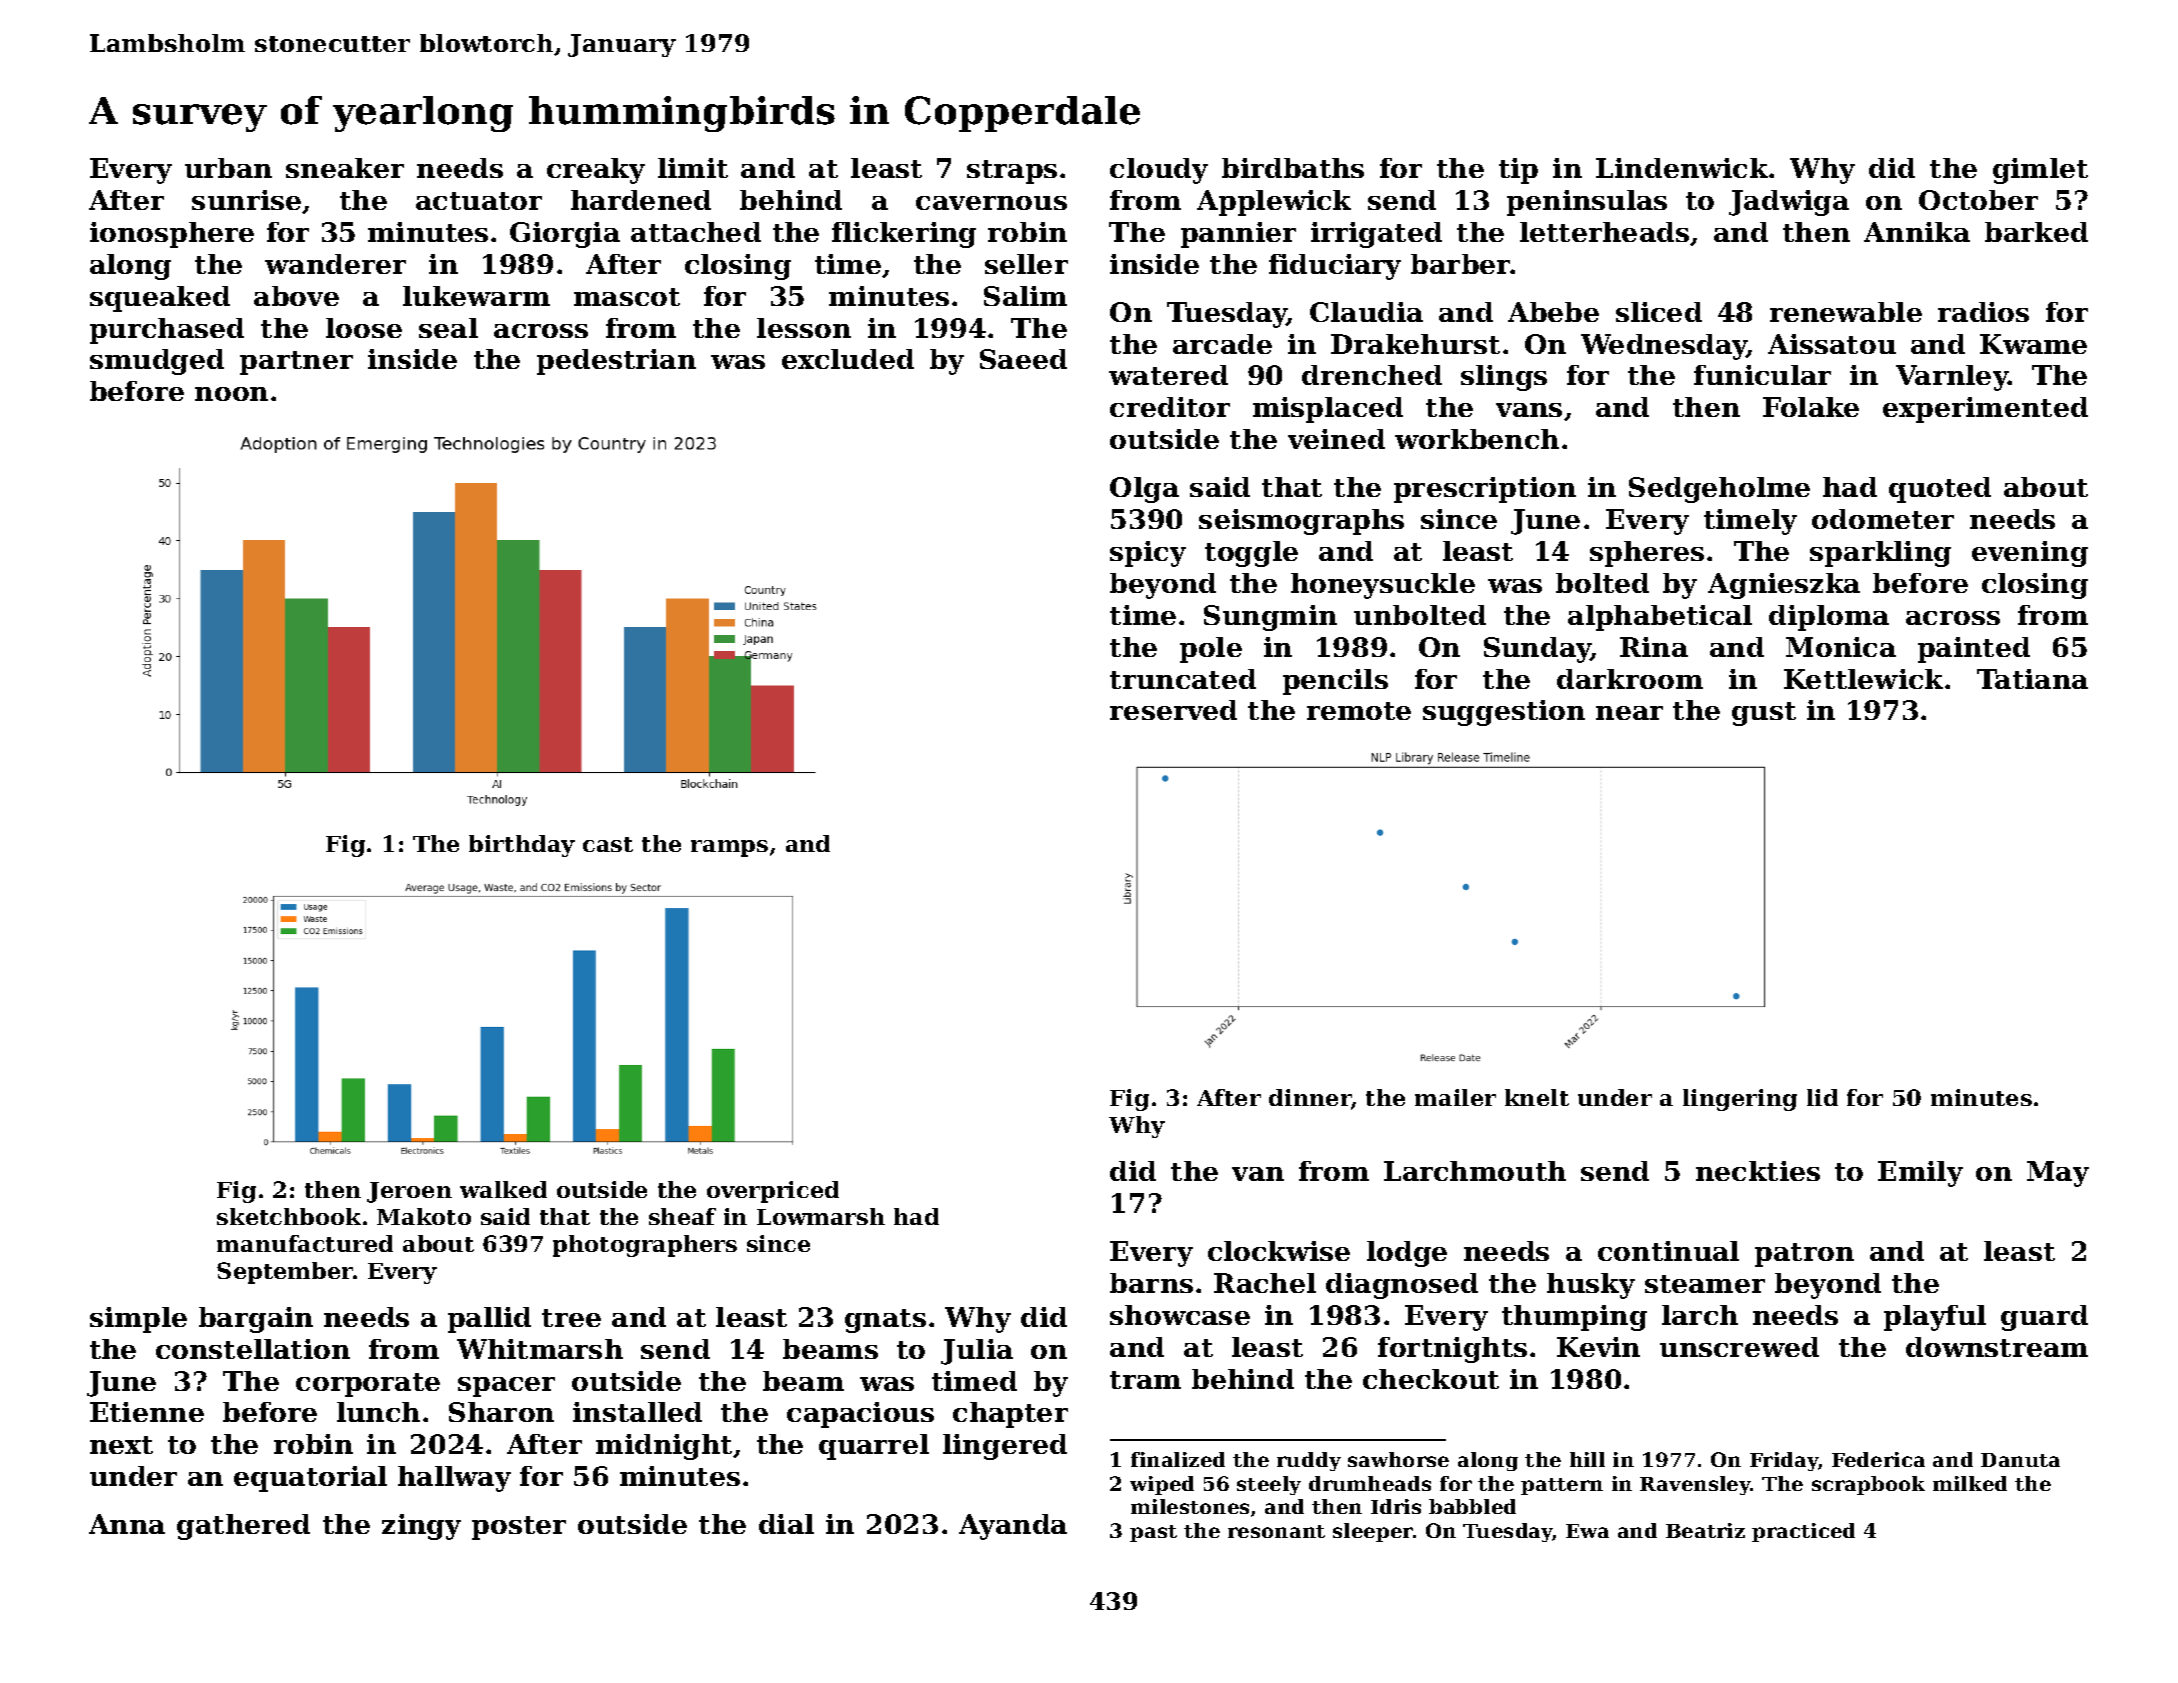  What do you see at coordinates (773, 1192) in the page?
I see `overpriced` at bounding box center [773, 1192].
